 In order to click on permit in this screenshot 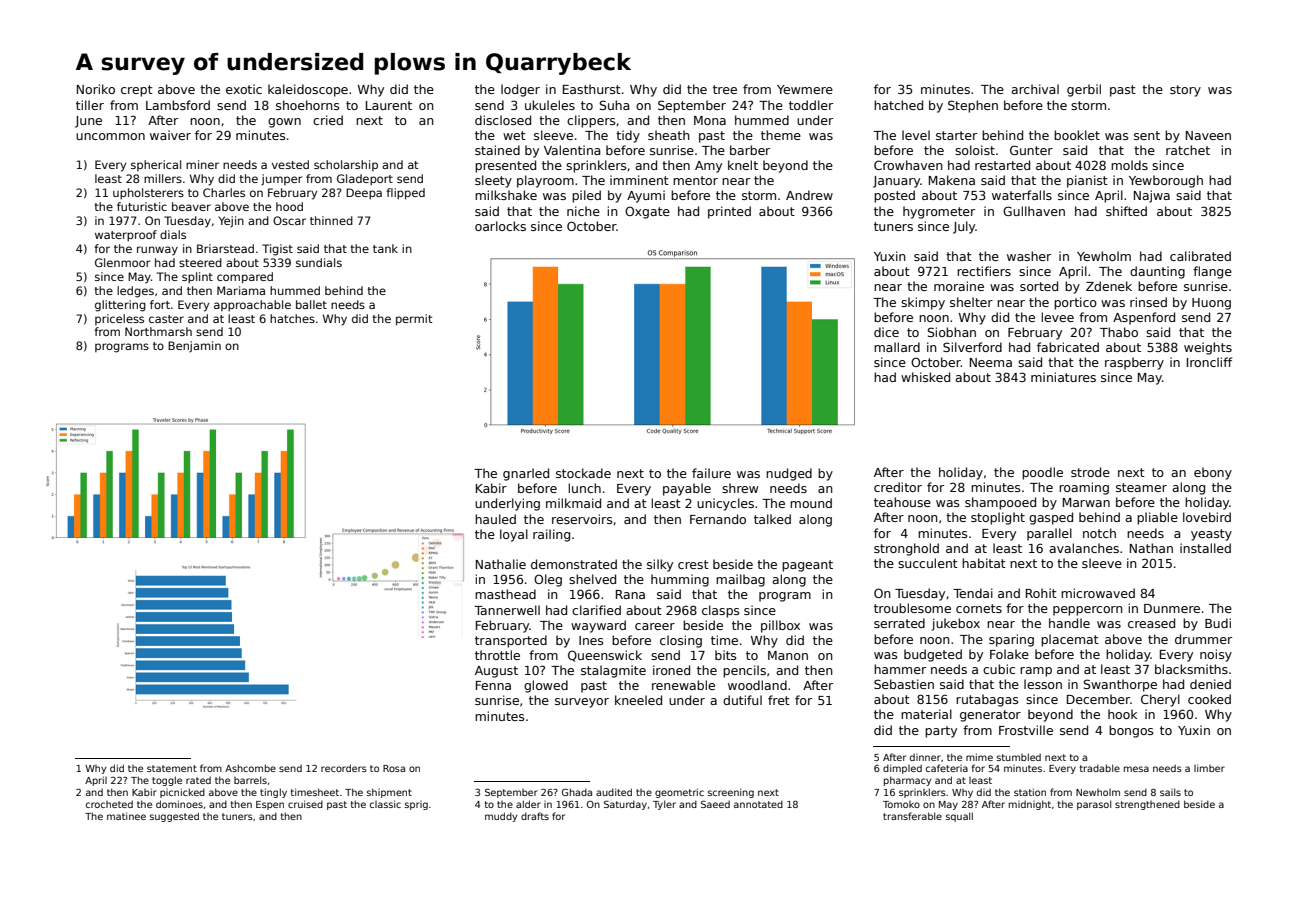, I will do `click(414, 320)`.
